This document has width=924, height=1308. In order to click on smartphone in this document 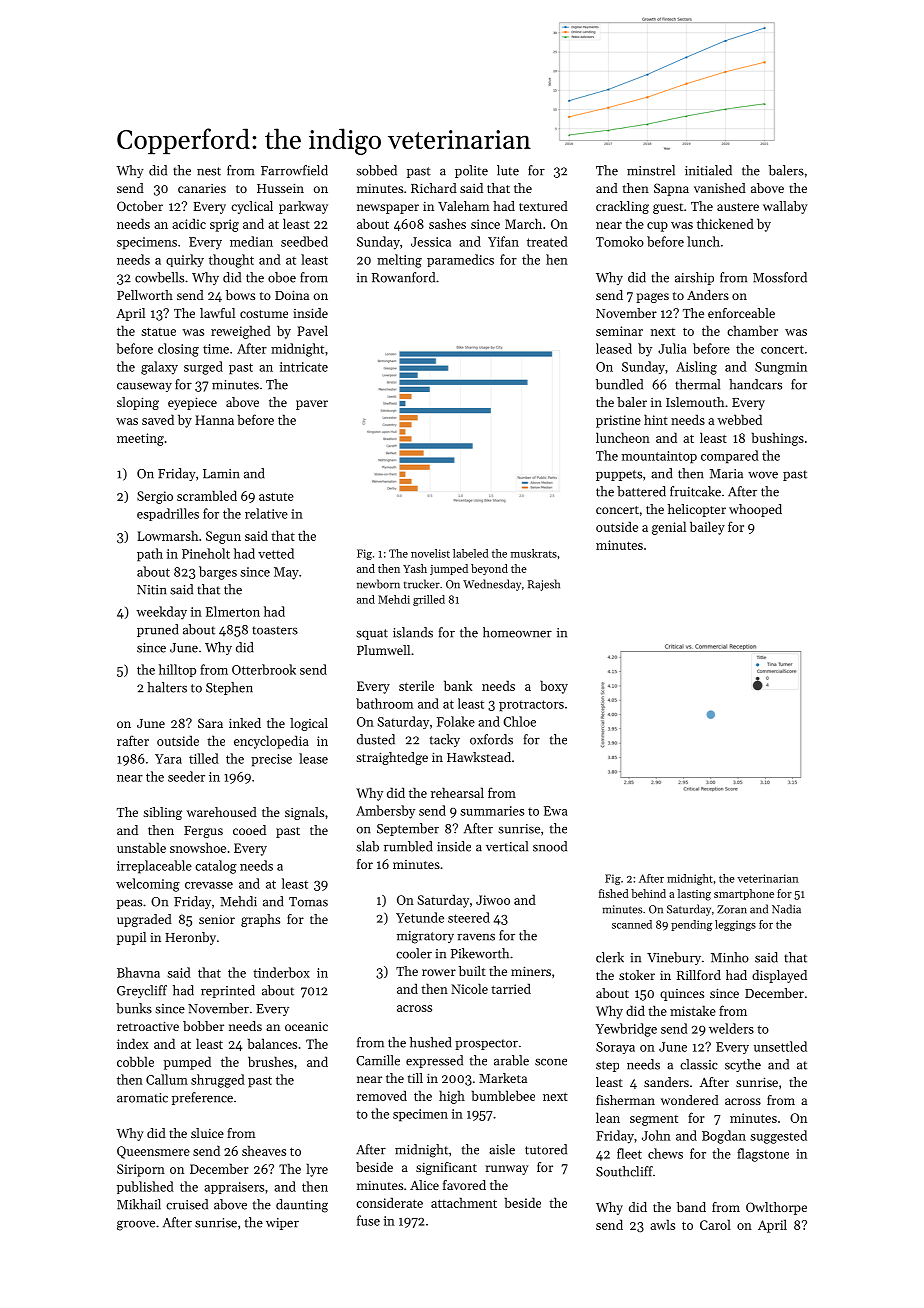, I will do `click(744, 894)`.
